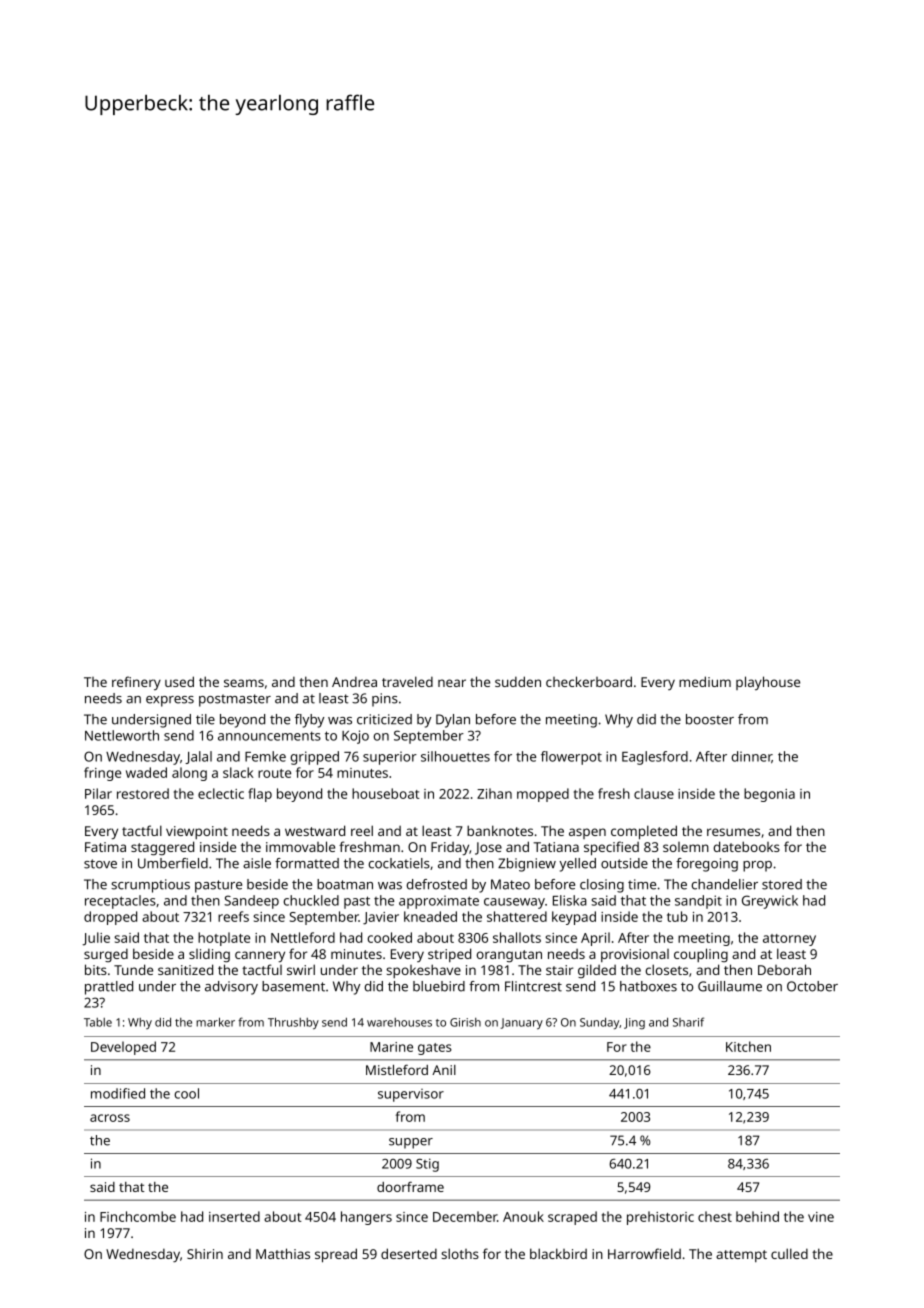 This document has height=1308, width=924. Describe the element at coordinates (138, 1216) in the document. I see `Finchcombe` at that location.
